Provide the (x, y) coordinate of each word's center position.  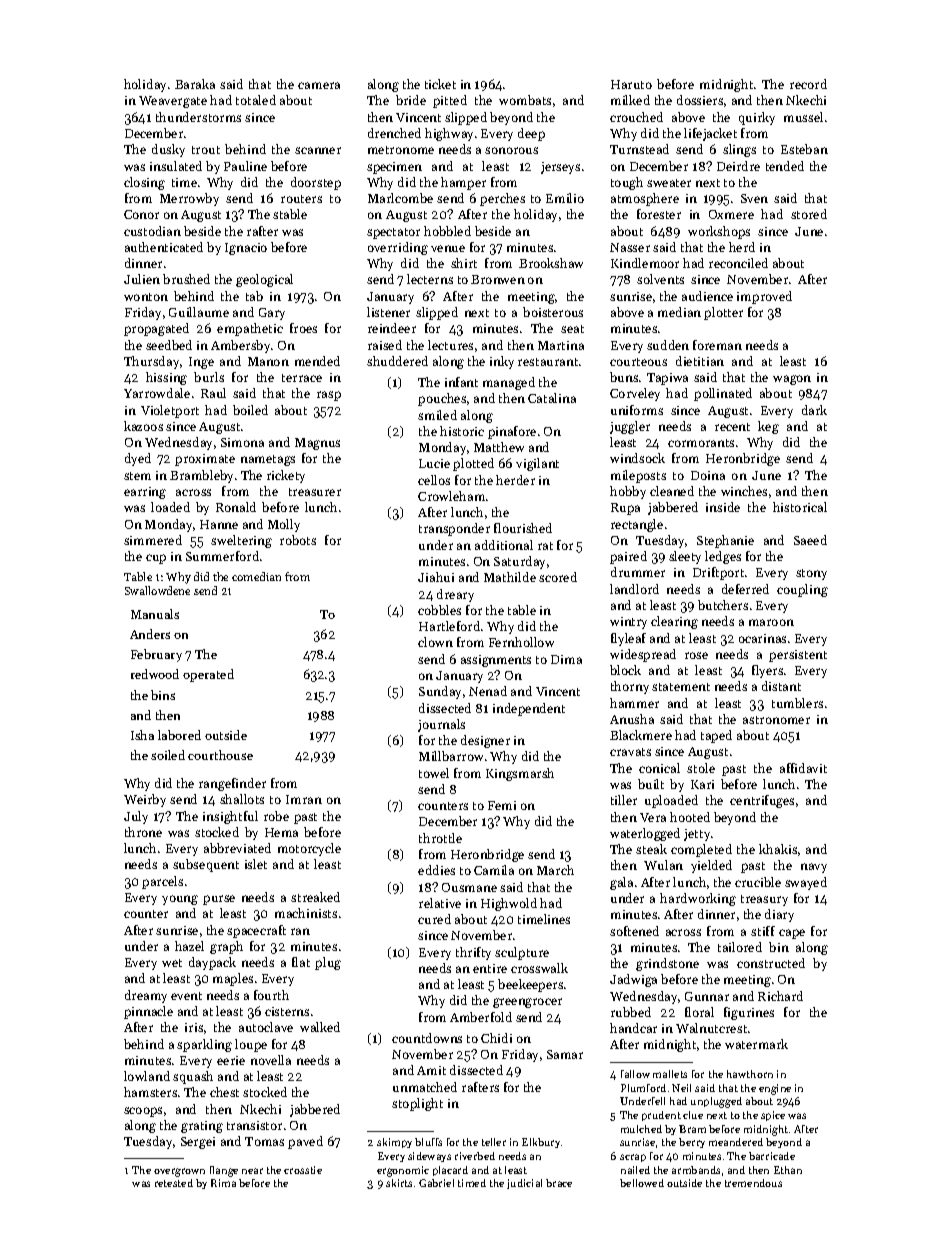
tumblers (797, 703)
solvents (660, 279)
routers (301, 199)
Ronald (236, 507)
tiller (624, 800)
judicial (524, 1184)
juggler (630, 427)
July (136, 817)
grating (202, 1127)
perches (502, 199)
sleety (685, 557)
